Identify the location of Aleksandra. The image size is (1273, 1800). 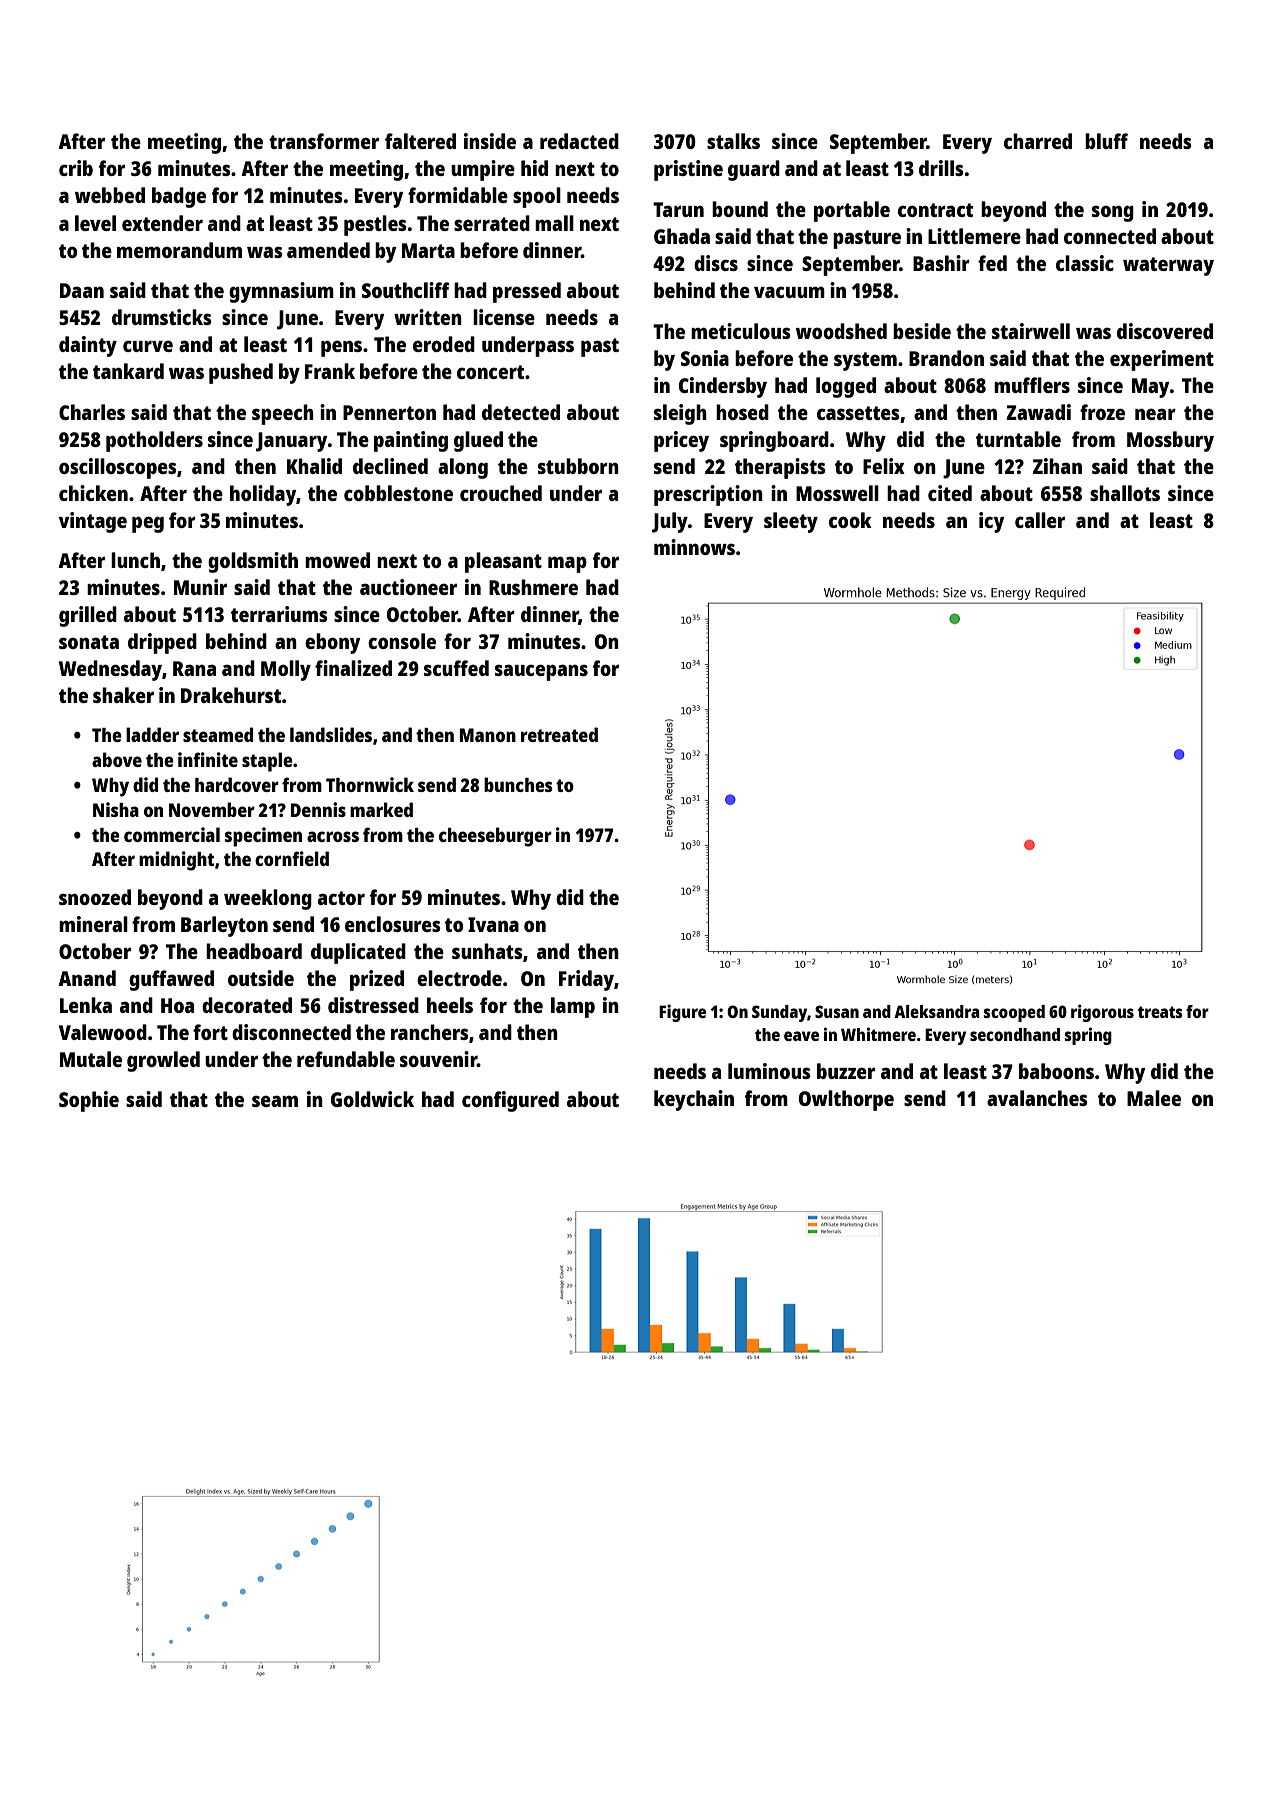
(937, 1011).
